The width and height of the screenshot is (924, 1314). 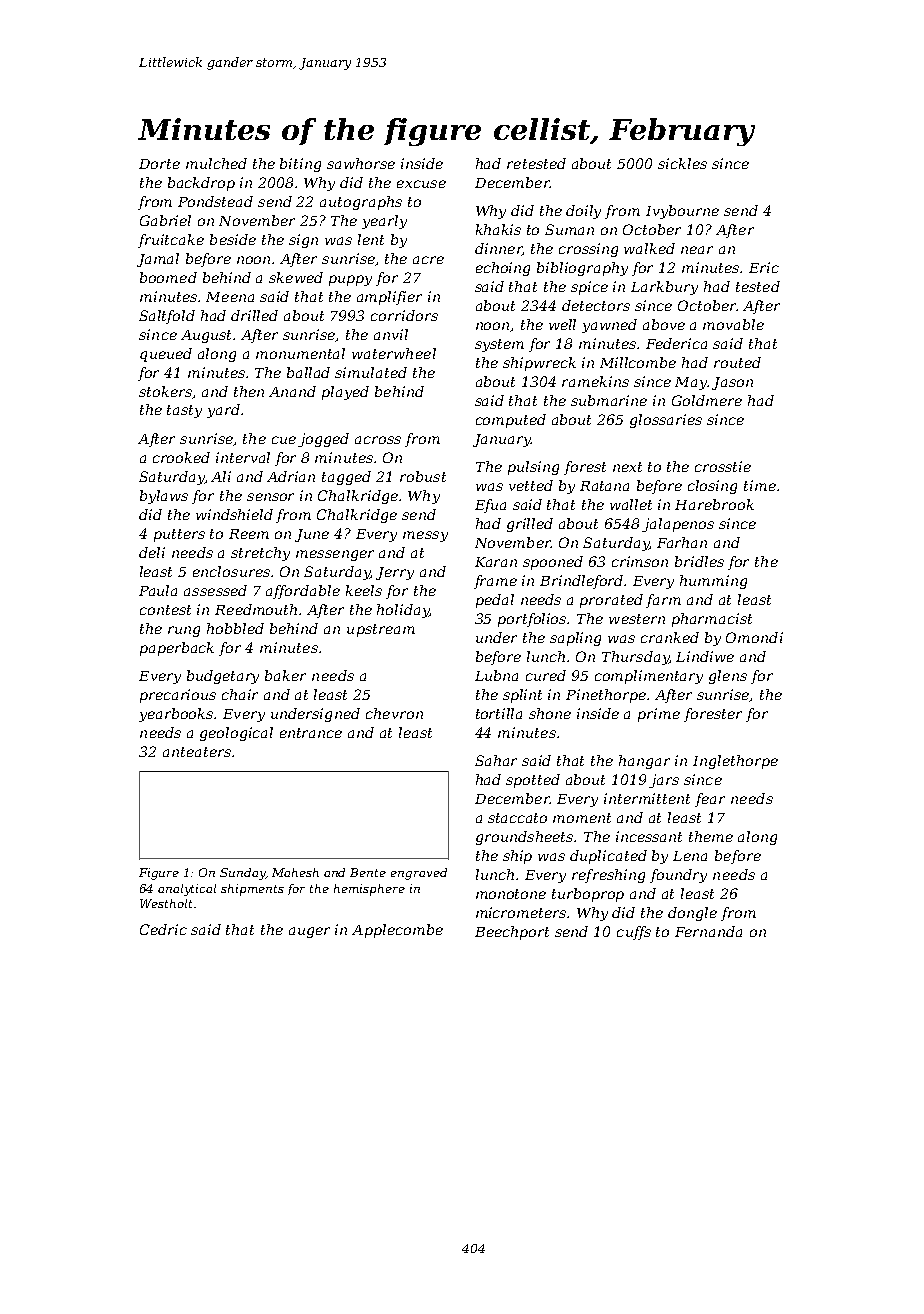 What do you see at coordinates (308, 372) in the screenshot?
I see `ballad` at bounding box center [308, 372].
